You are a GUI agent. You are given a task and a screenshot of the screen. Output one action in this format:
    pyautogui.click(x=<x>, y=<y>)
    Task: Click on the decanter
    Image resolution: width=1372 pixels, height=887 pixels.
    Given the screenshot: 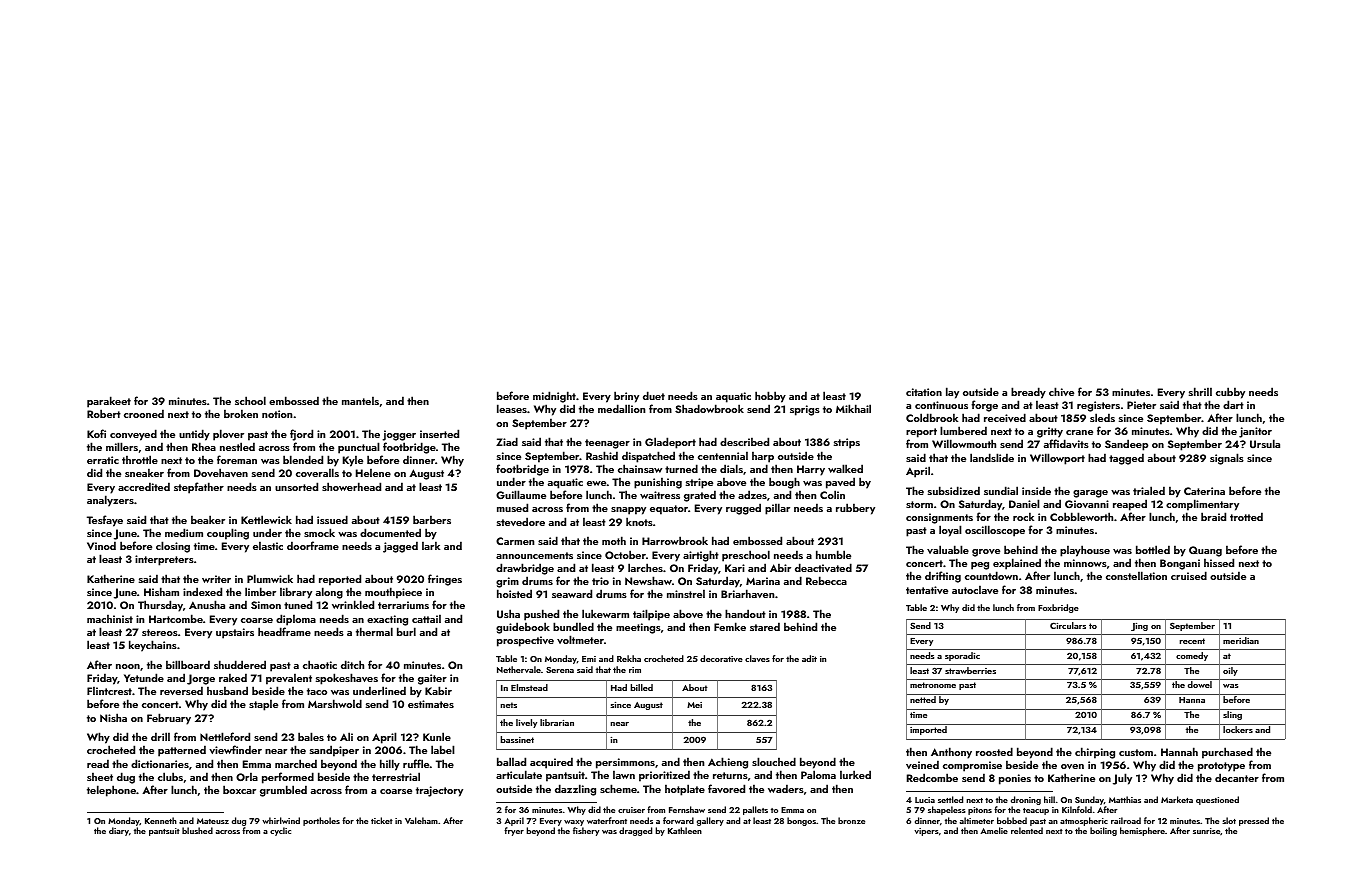 What is the action you would take?
    pyautogui.click(x=1237, y=777)
